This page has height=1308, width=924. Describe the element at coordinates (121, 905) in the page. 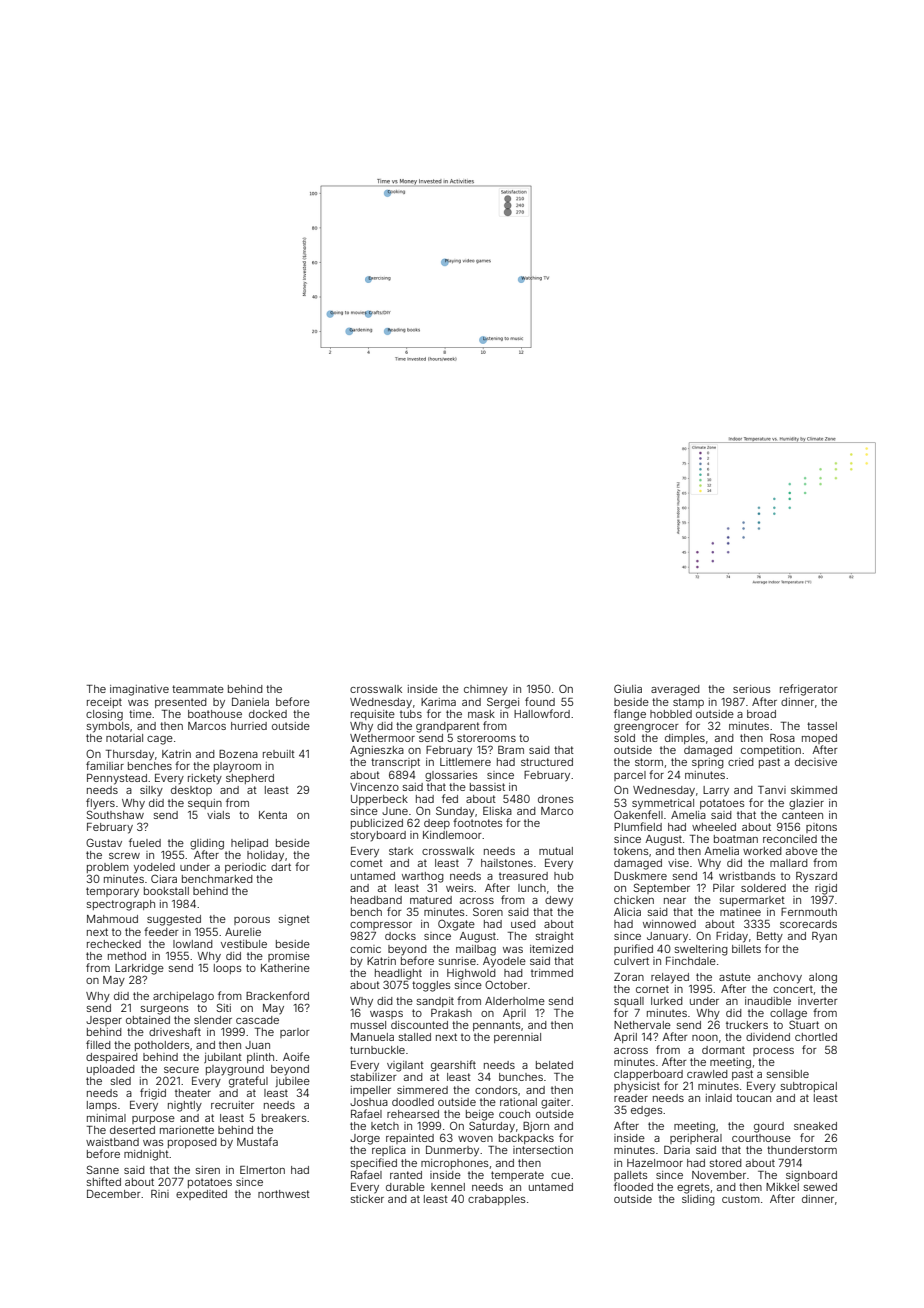

I see `spectrograph` at that location.
